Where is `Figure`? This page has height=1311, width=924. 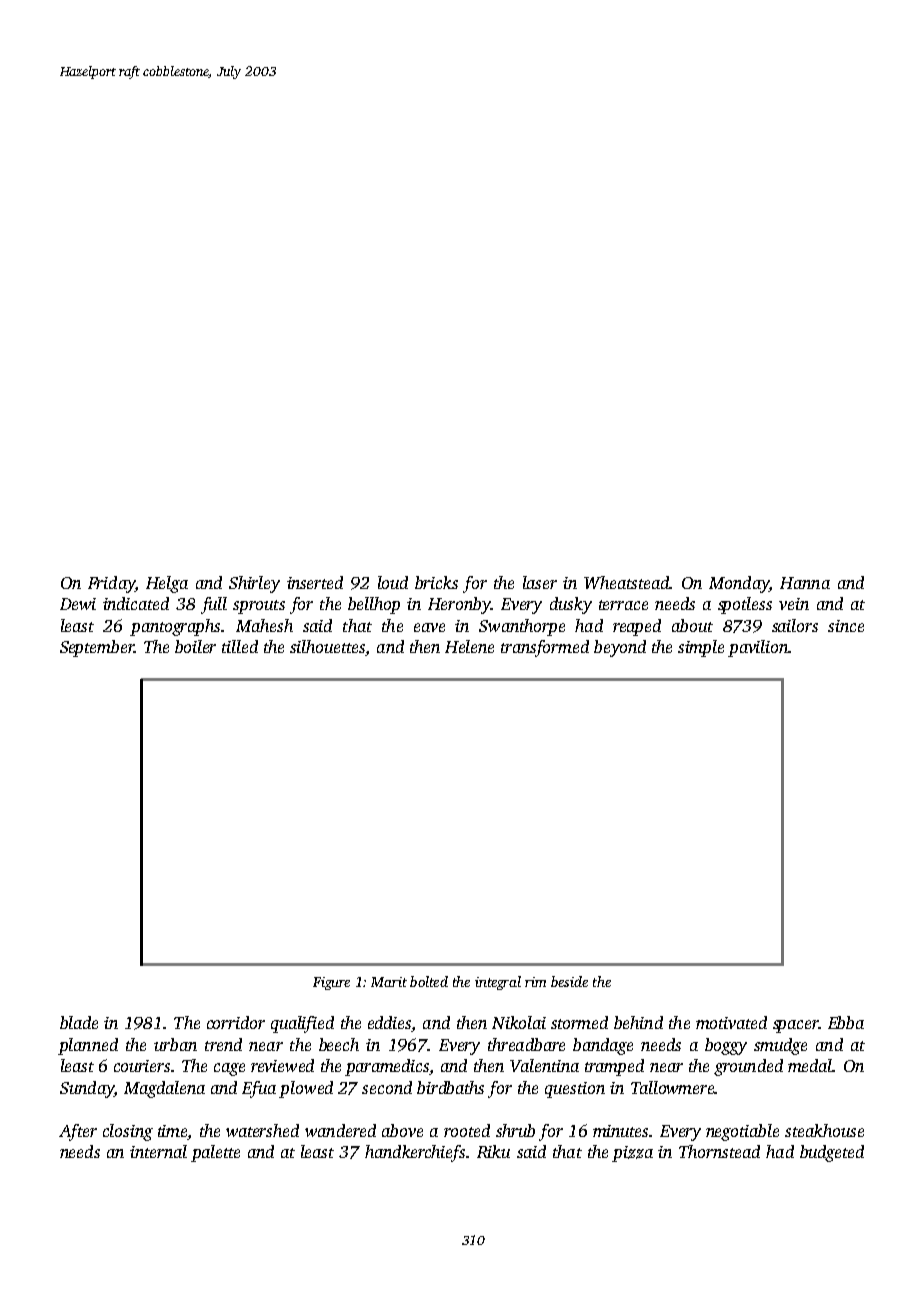
Figure is located at coordinates (331, 983).
